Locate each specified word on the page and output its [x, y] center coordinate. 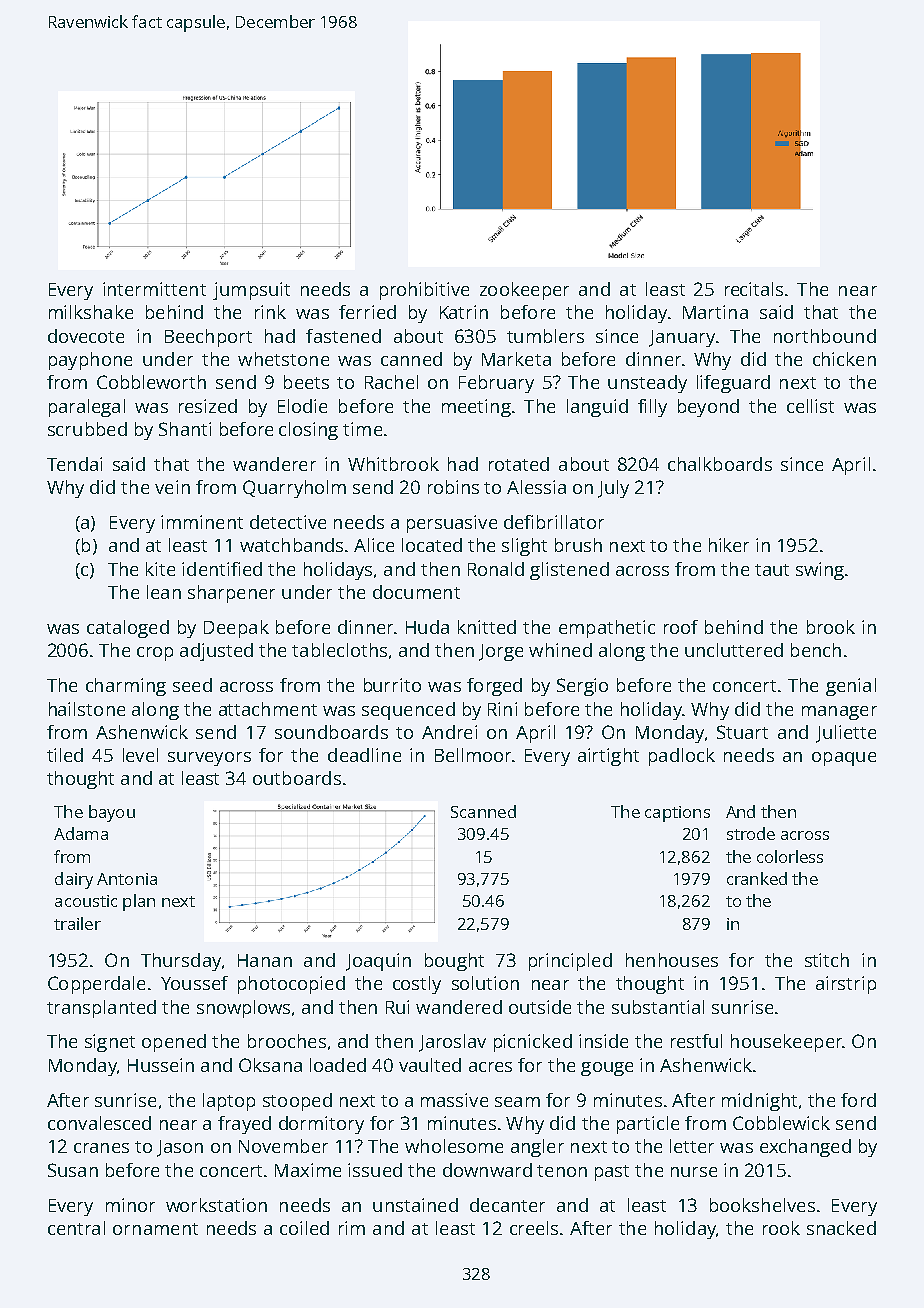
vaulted [430, 1065]
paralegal [87, 408]
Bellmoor [473, 755]
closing [308, 431]
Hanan [265, 960]
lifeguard [733, 384]
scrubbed [87, 429]
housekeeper [787, 1043]
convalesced [99, 1123]
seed [192, 685]
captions [677, 814]
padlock [682, 757]
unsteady [647, 384]
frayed [244, 1125]
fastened [343, 336]
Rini [502, 709]
